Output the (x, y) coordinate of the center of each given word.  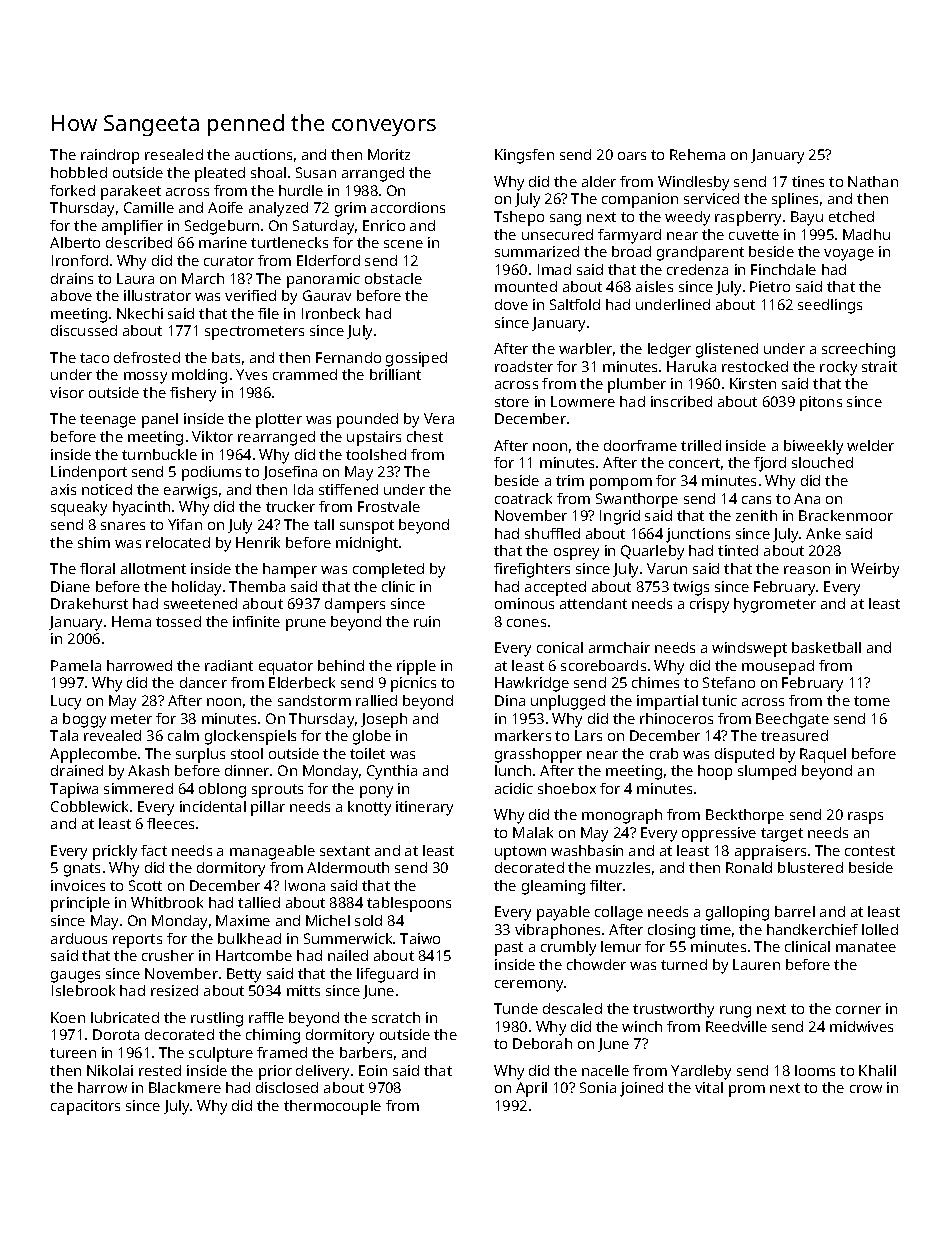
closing (671, 931)
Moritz (389, 154)
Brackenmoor (846, 515)
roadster (524, 366)
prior (275, 1072)
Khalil (877, 1070)
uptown (520, 853)
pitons (821, 403)
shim (94, 542)
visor (67, 392)
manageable (272, 852)
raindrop (110, 156)
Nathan (873, 181)
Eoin (373, 1070)
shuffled (552, 533)
